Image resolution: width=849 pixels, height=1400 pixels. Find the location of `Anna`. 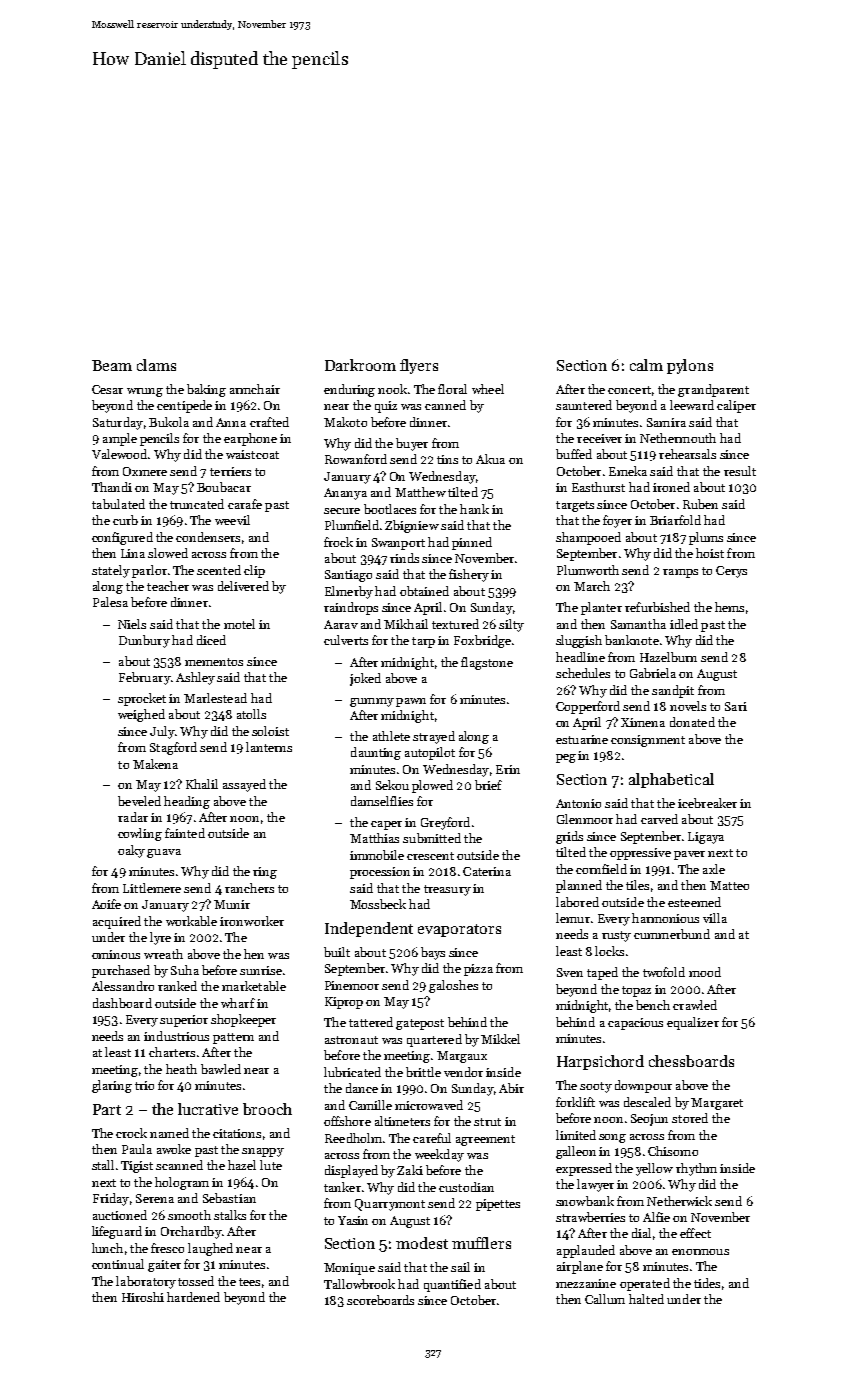

Anna is located at coordinates (231, 422).
